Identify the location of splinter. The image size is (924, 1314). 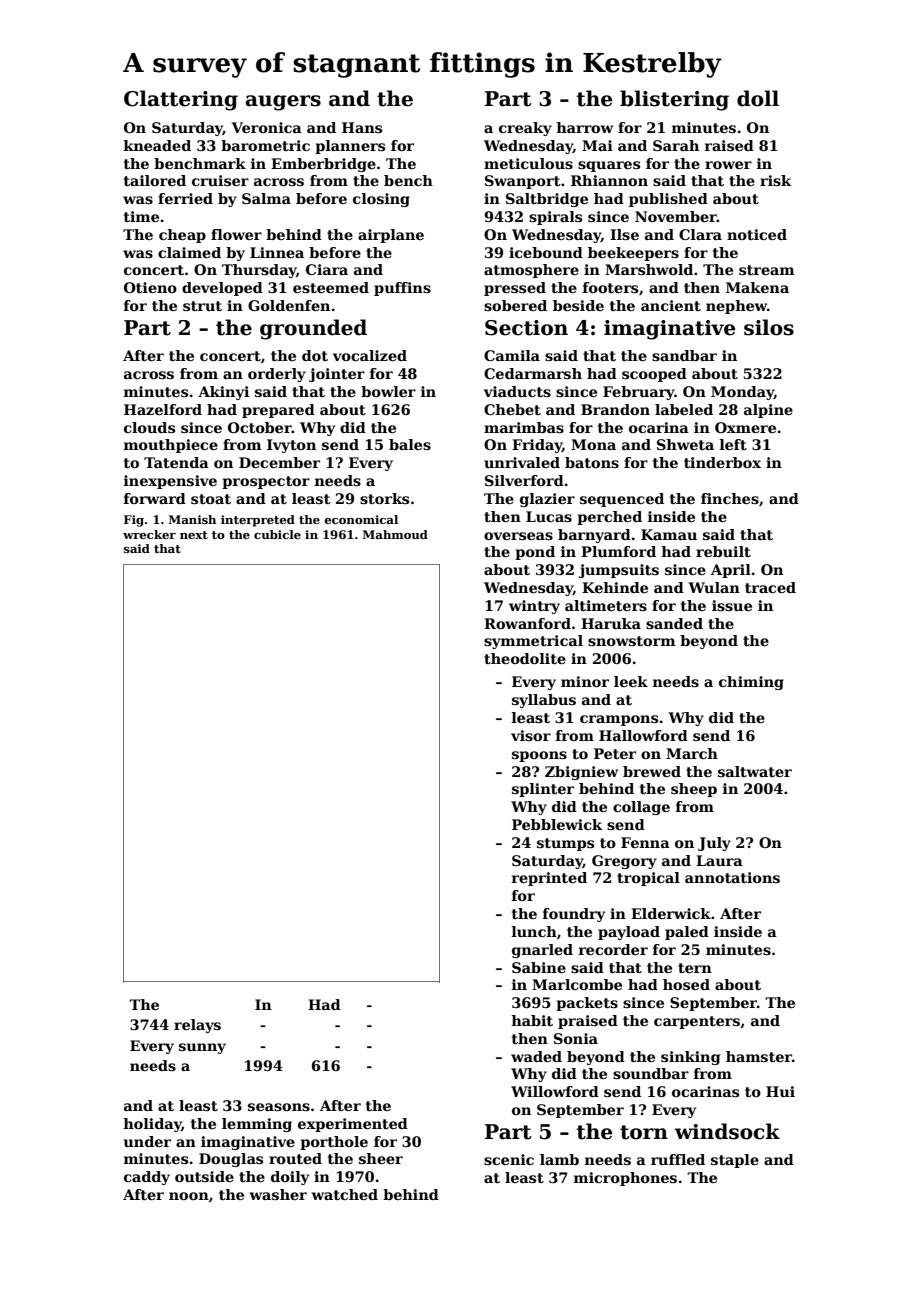
(543, 790).
